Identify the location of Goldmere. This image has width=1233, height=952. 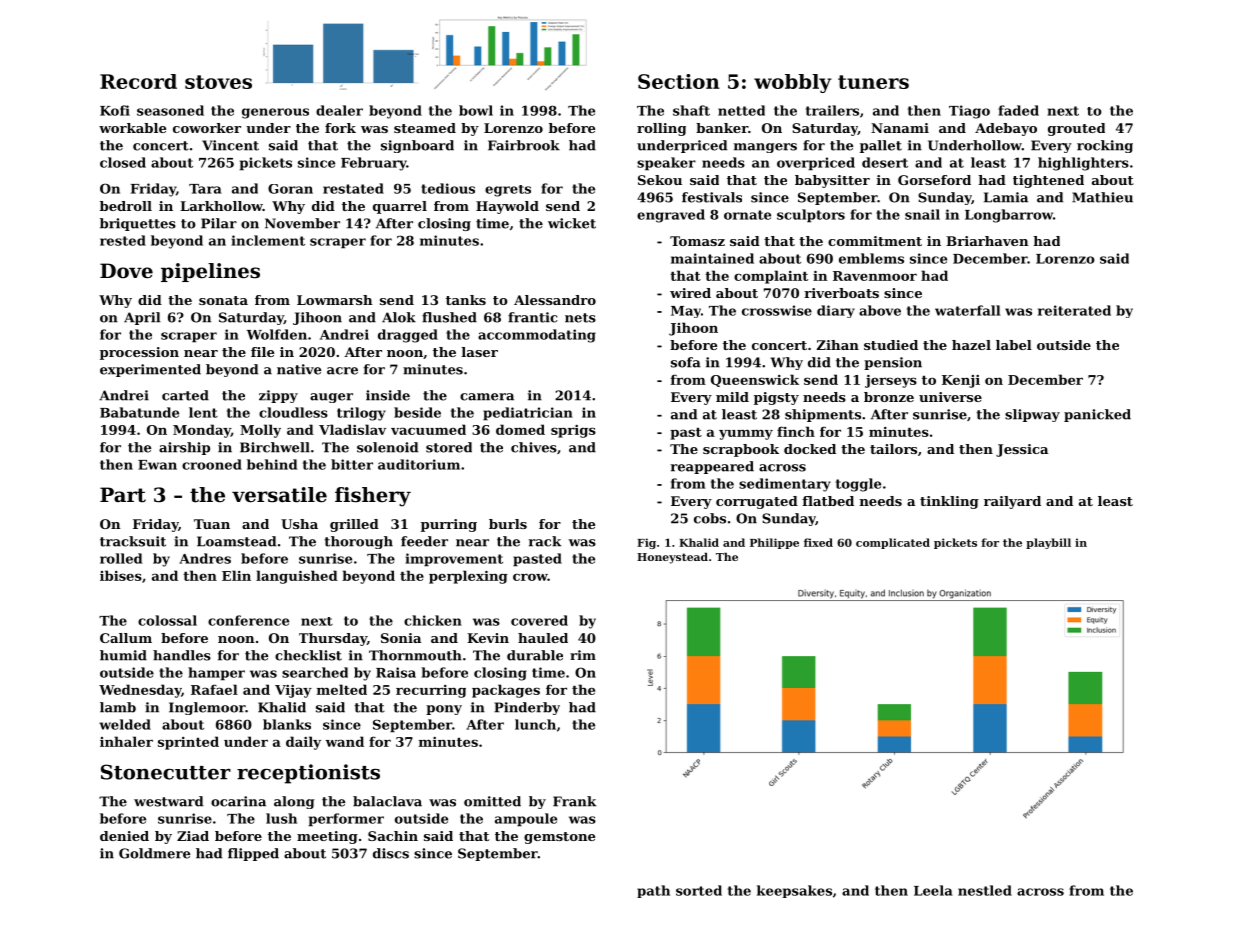
(154, 853).
